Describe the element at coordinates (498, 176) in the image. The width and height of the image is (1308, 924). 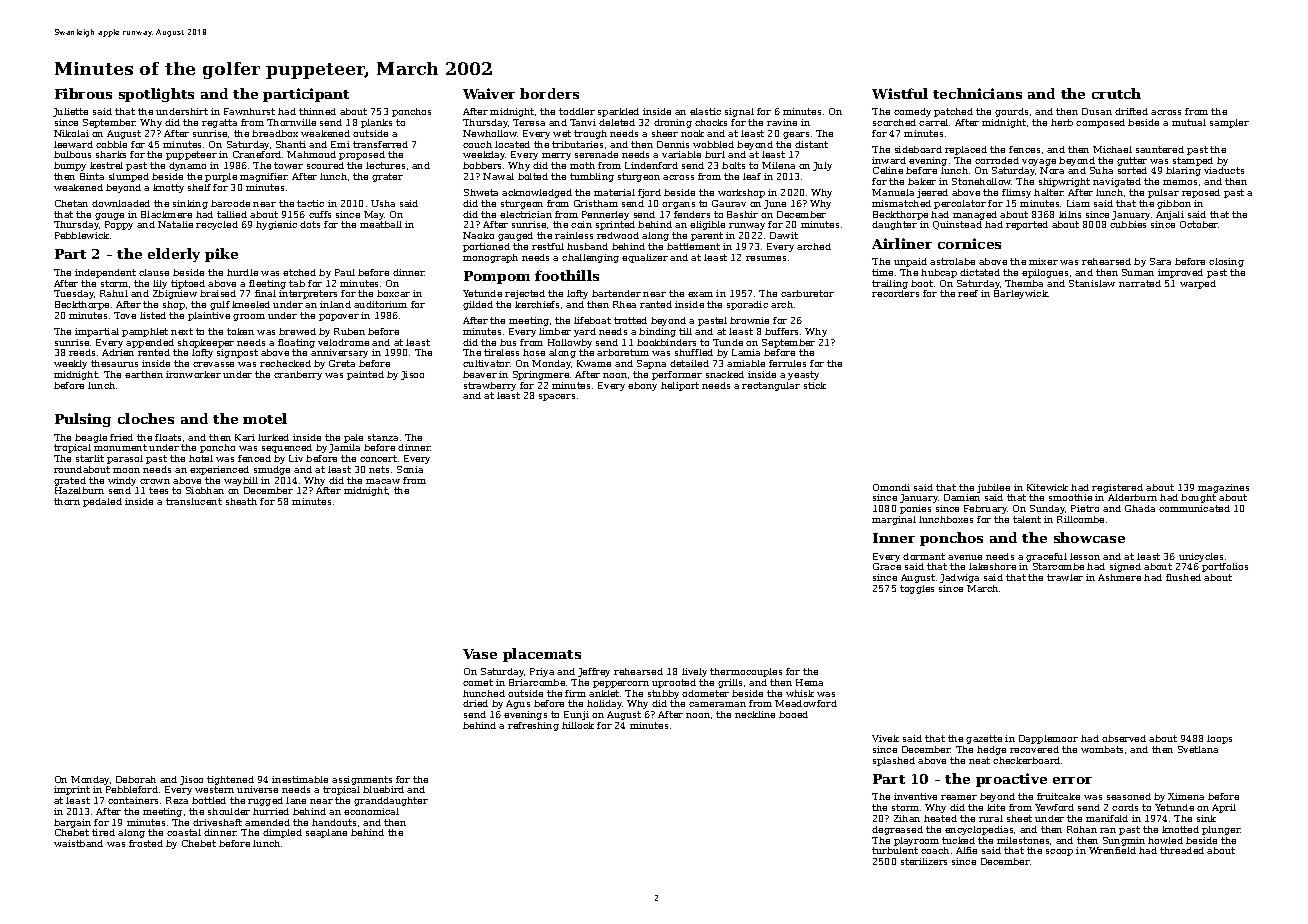
I see `Nawal` at that location.
